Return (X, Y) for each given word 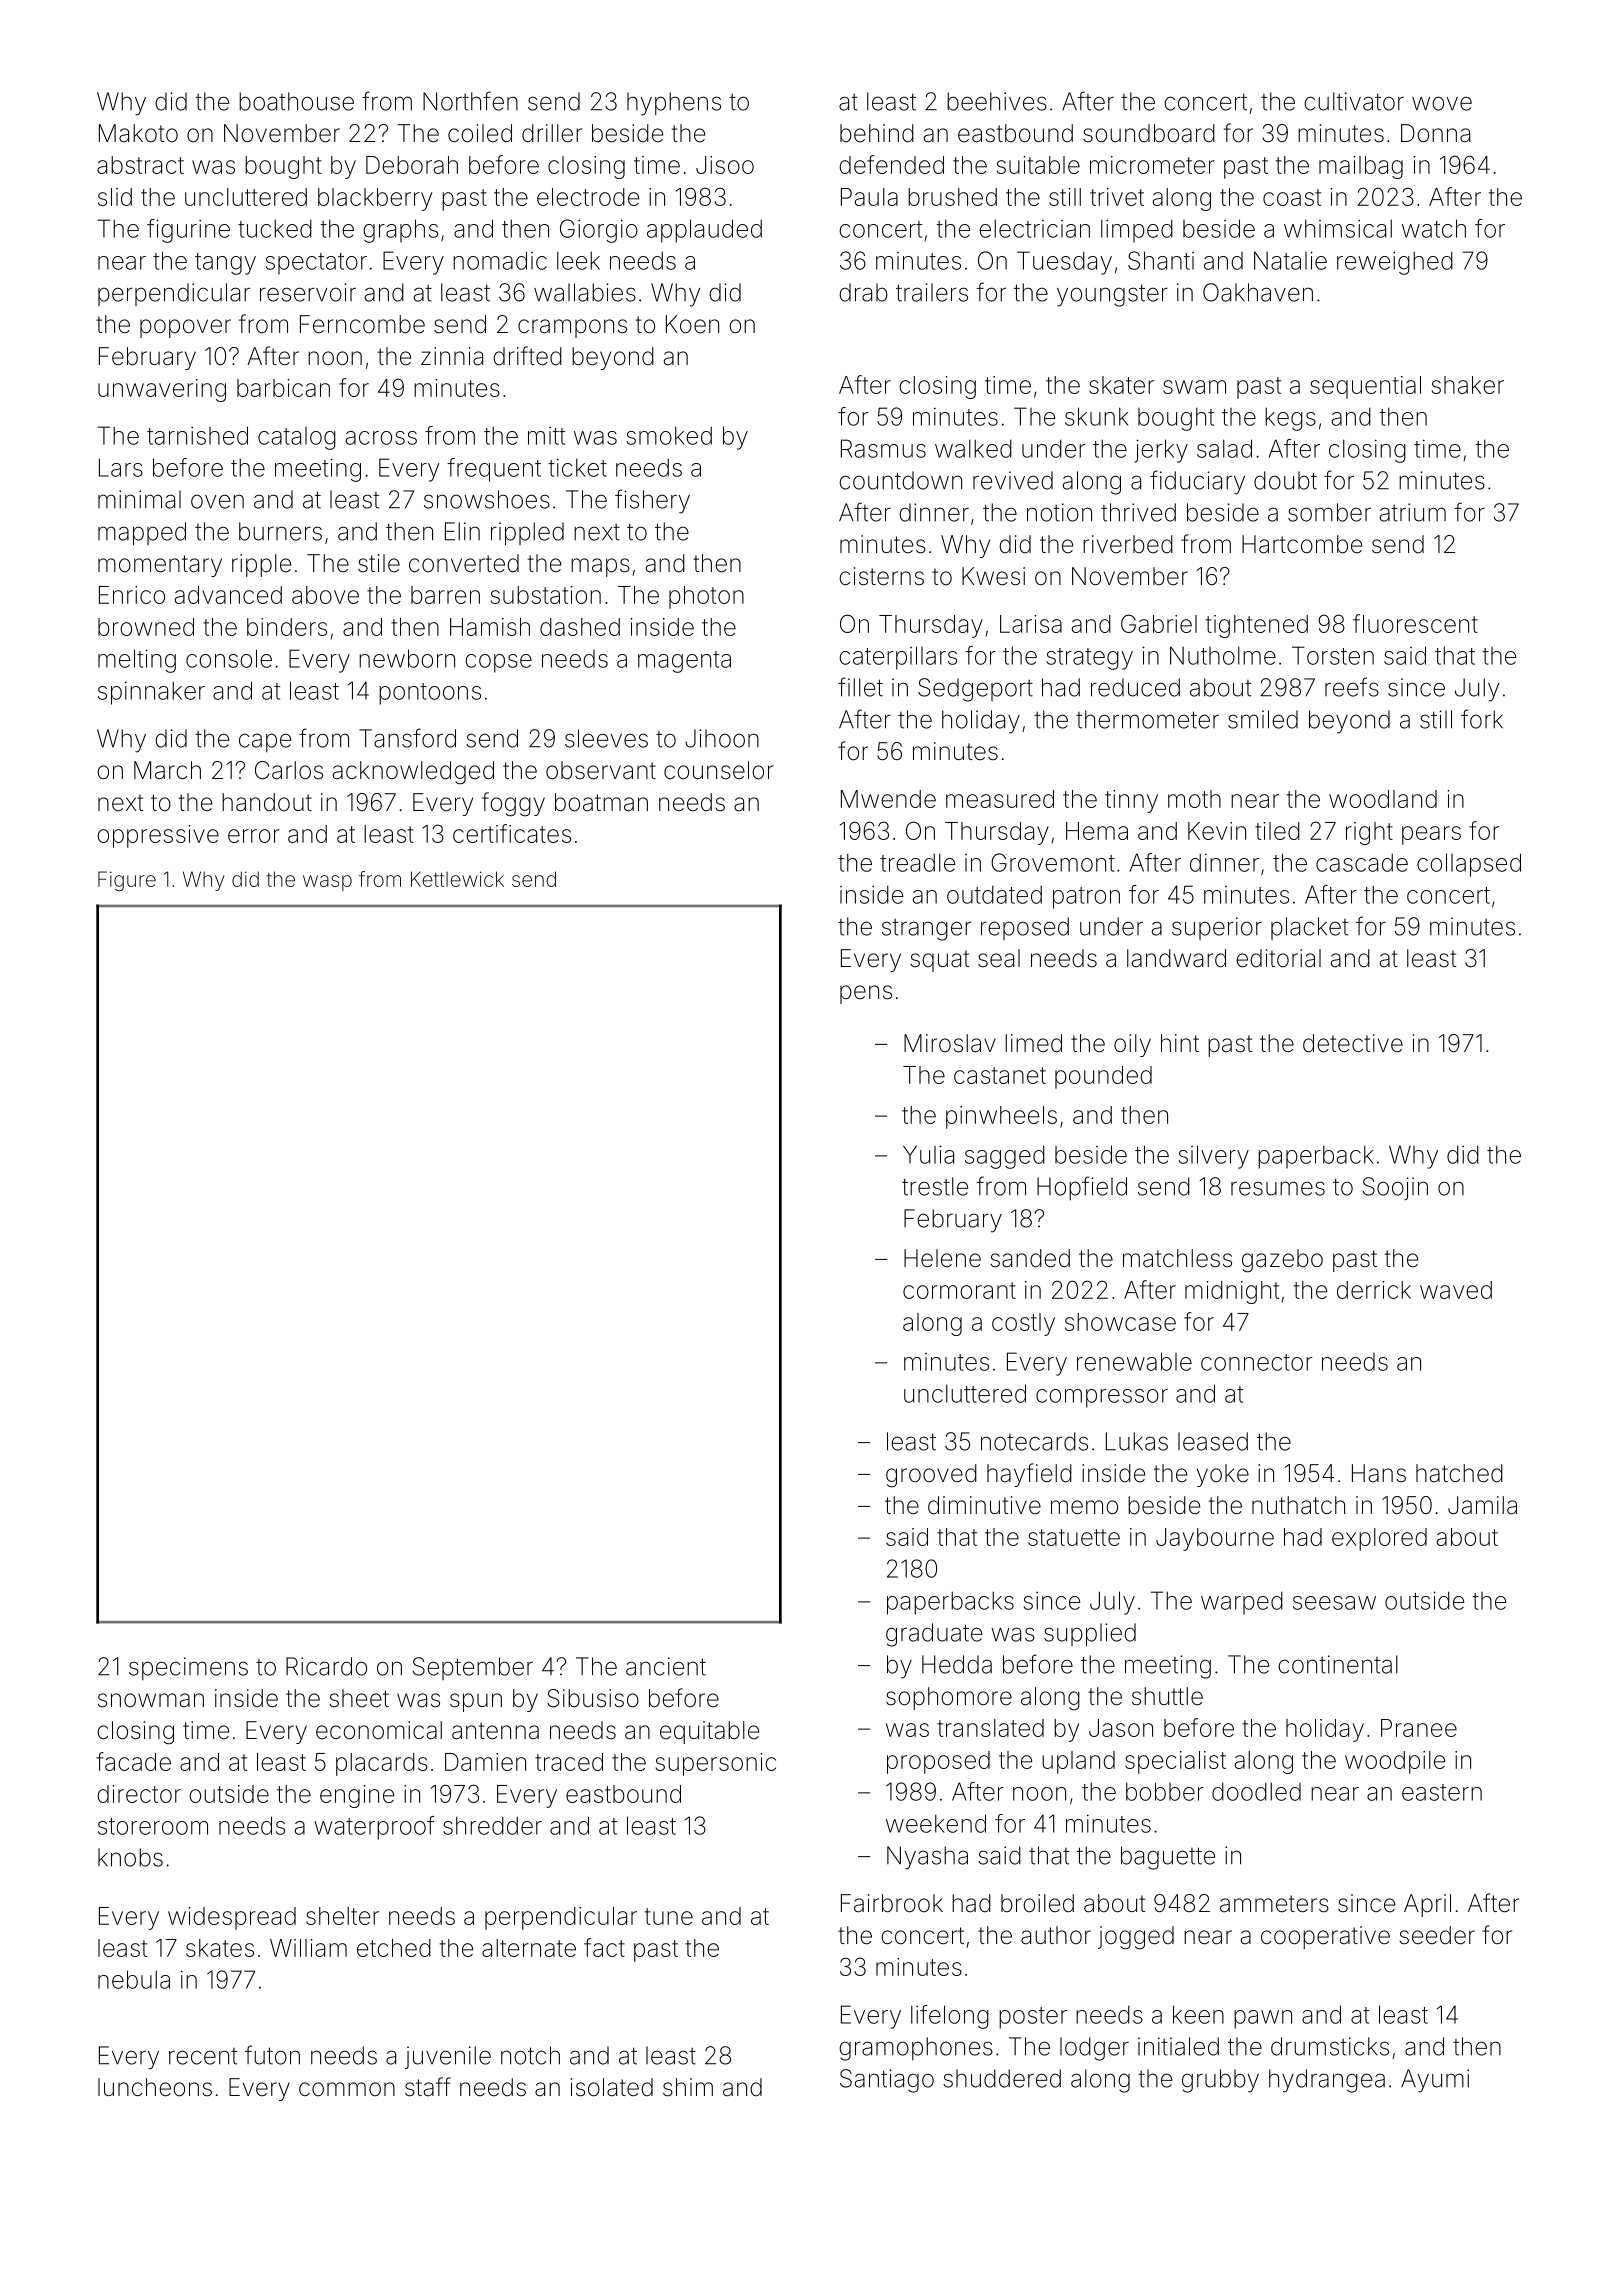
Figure (127, 881)
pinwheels (1001, 1117)
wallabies (585, 292)
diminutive (984, 1505)
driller (552, 133)
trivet (1117, 197)
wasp (327, 883)
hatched (1459, 1473)
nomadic (500, 260)
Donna (1435, 133)
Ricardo (326, 1666)
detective (1353, 1043)
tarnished (197, 435)
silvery (1213, 1157)
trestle (935, 1186)
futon (272, 2055)
